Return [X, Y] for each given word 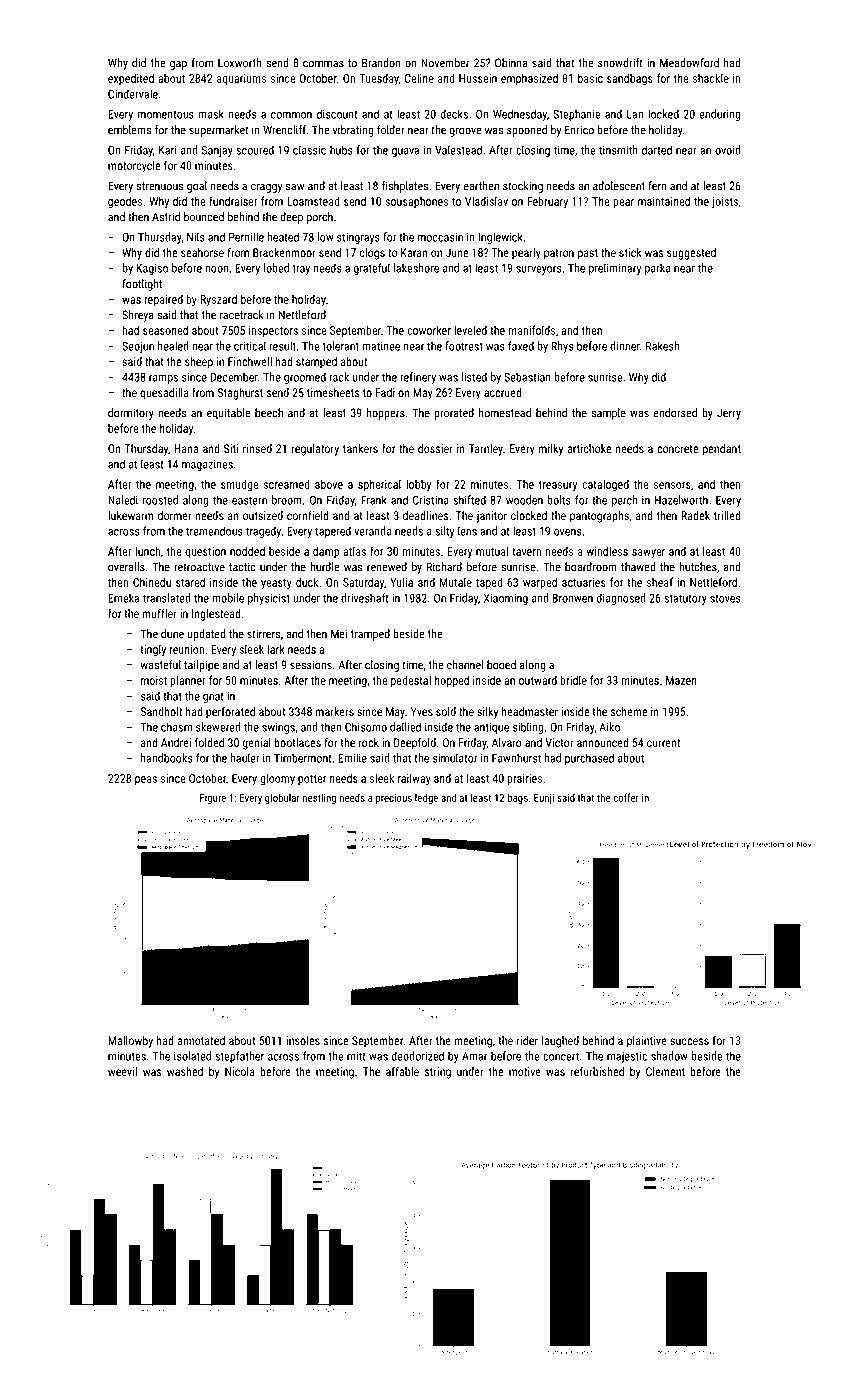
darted [657, 150]
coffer [626, 797]
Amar [474, 1056]
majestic [627, 1057]
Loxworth [240, 63]
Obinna [511, 63]
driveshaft [365, 598]
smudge [239, 485]
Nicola [240, 1071]
